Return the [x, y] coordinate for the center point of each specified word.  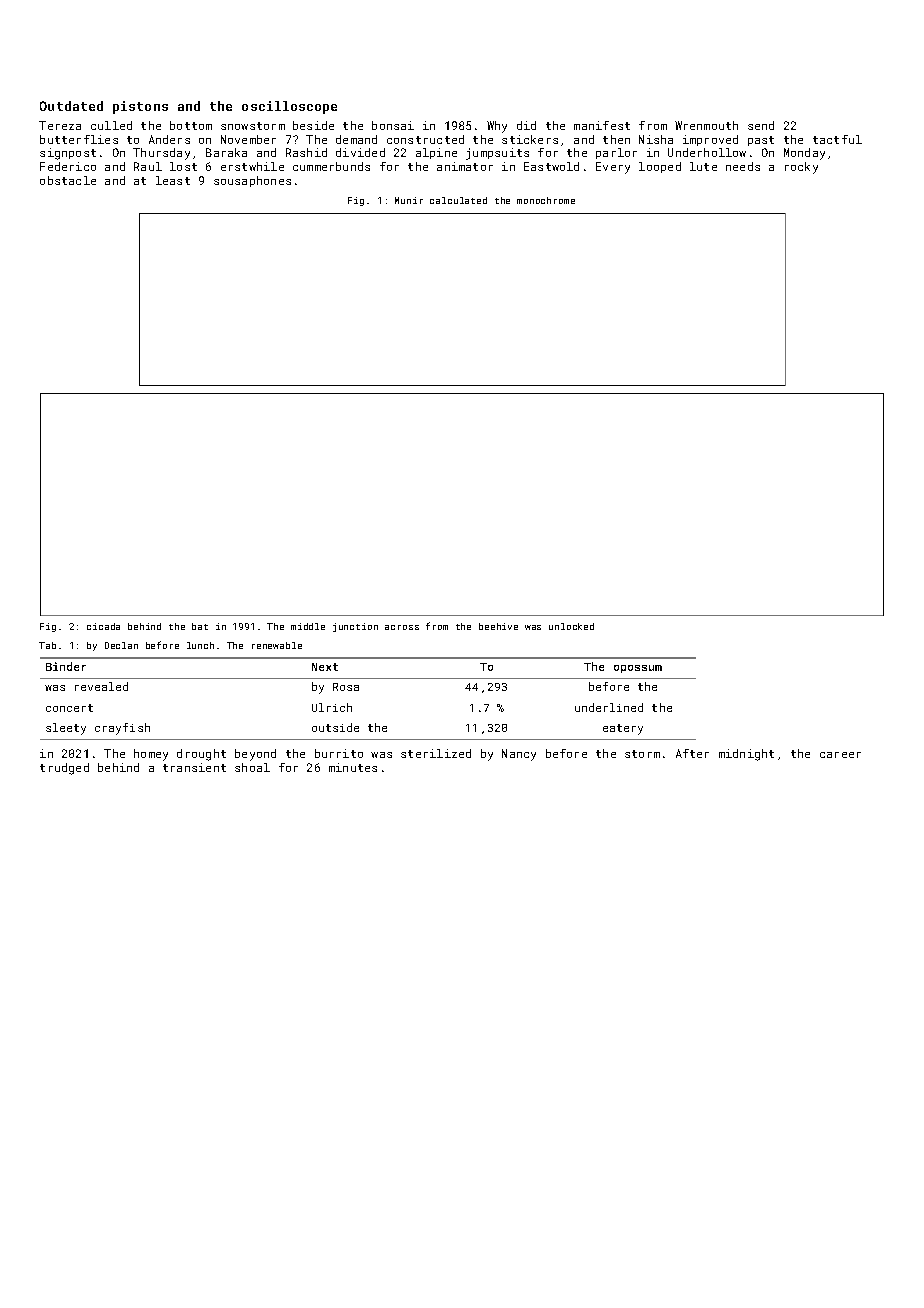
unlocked [571, 626]
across [402, 627]
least [173, 180]
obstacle [68, 180]
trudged [64, 769]
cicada [103, 626]
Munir [409, 200]
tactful [837, 139]
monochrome [546, 200]
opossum [638, 669]
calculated [458, 200]
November [248, 139]
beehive [498, 626]
